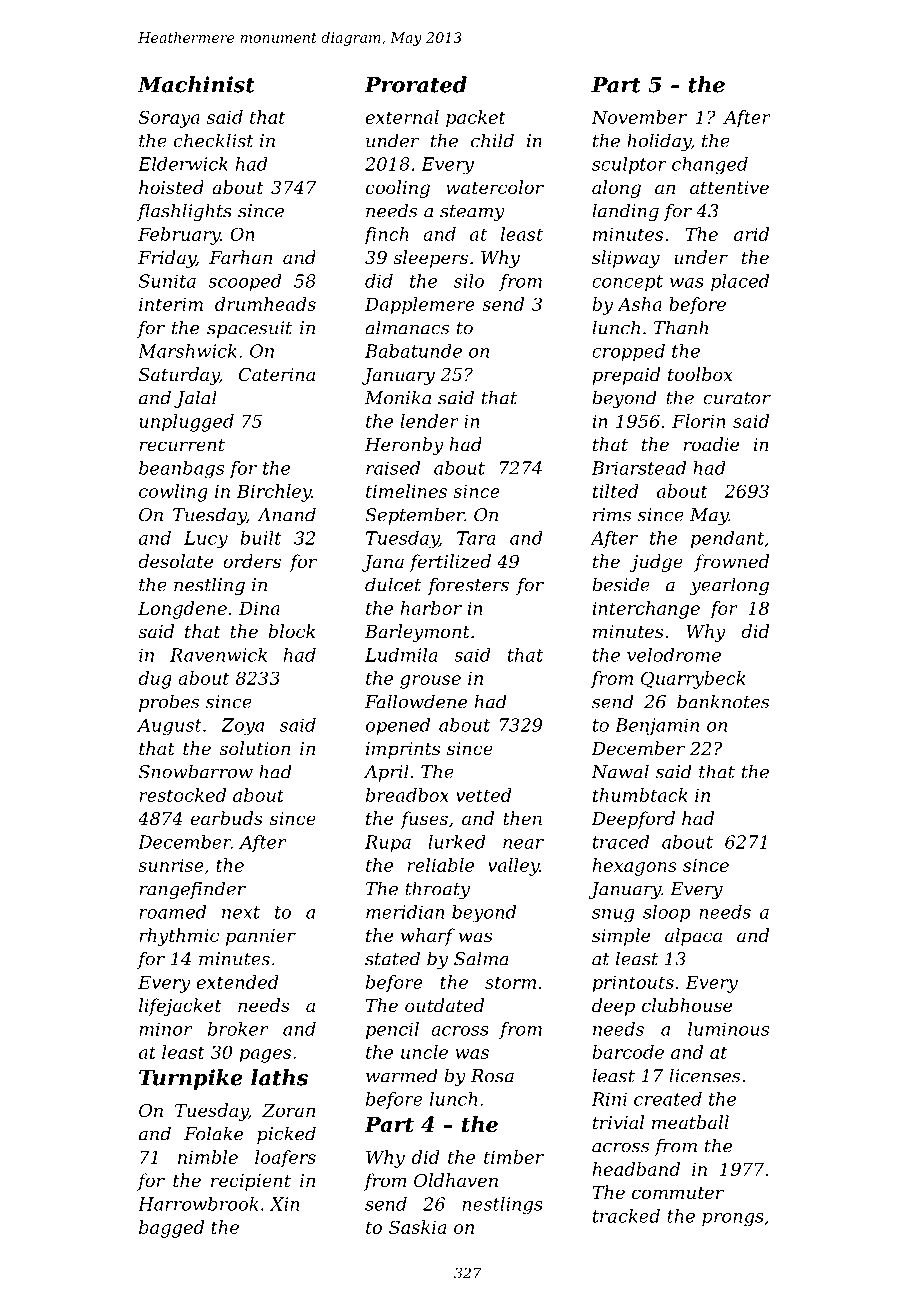  I want to click on sculptor, so click(629, 165).
